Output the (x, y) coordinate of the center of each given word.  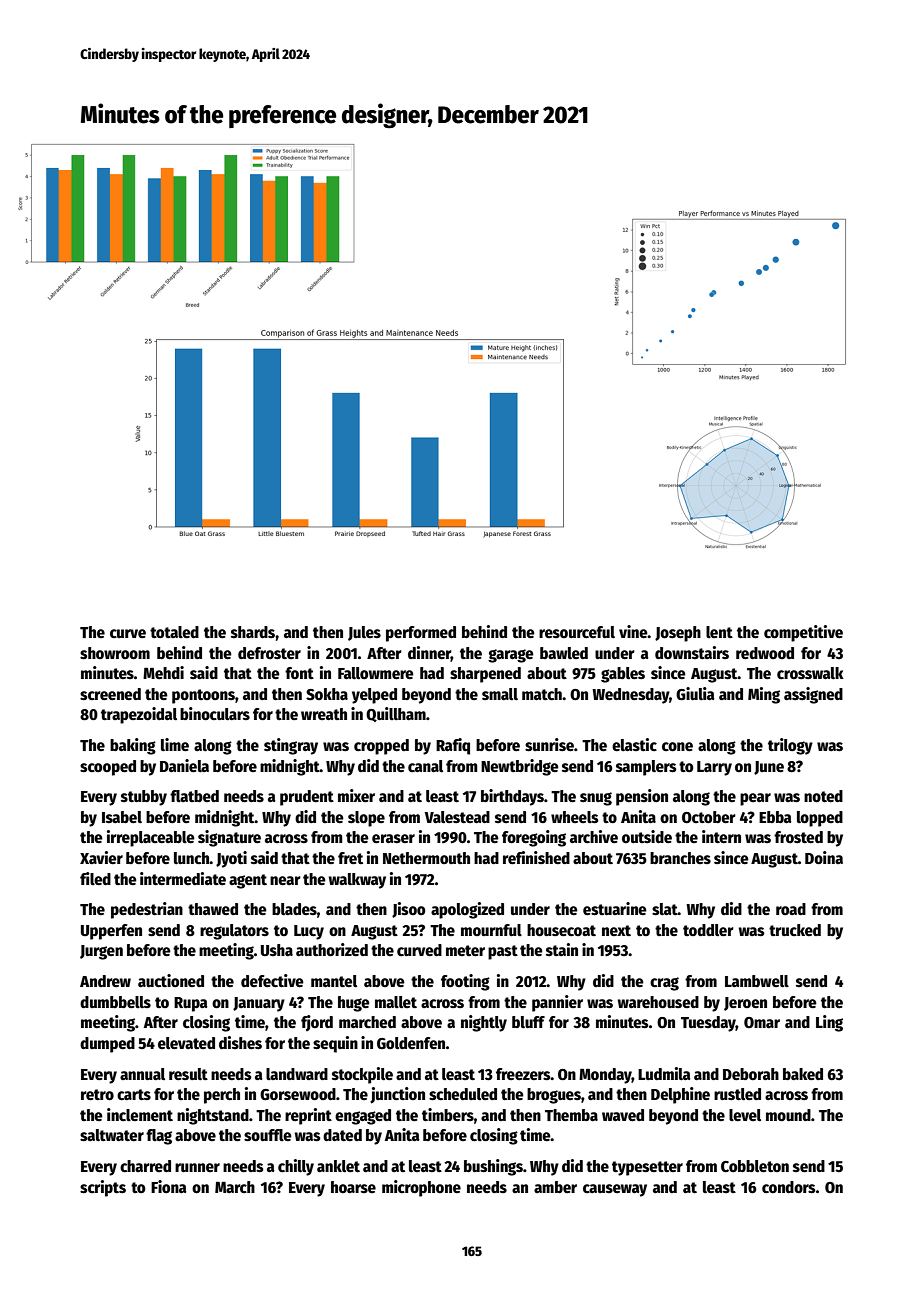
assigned (813, 695)
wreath (324, 714)
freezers (523, 1074)
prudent (307, 798)
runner (197, 1167)
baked (803, 1074)
